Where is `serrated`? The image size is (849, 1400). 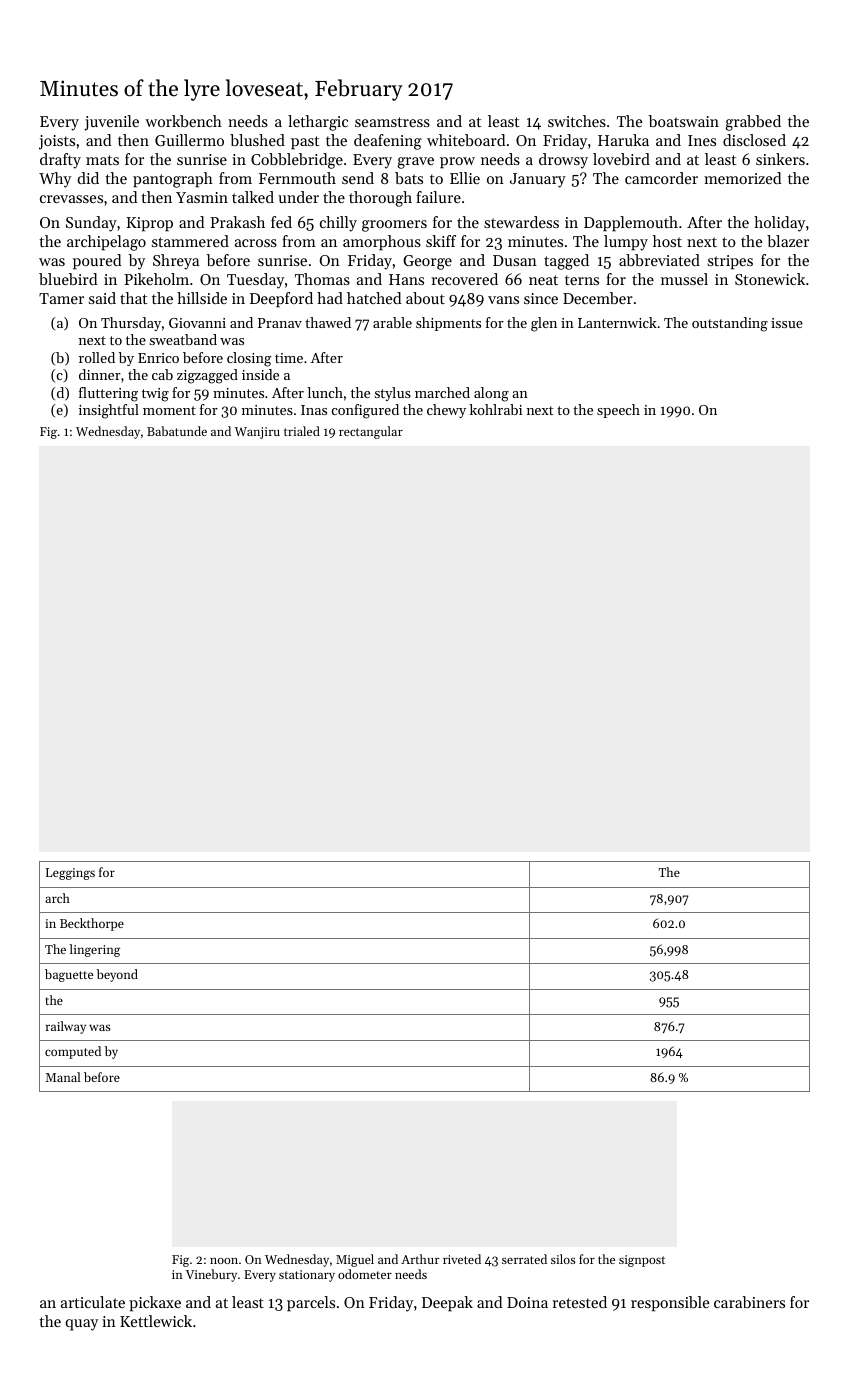 serrated is located at coordinates (524, 1259).
